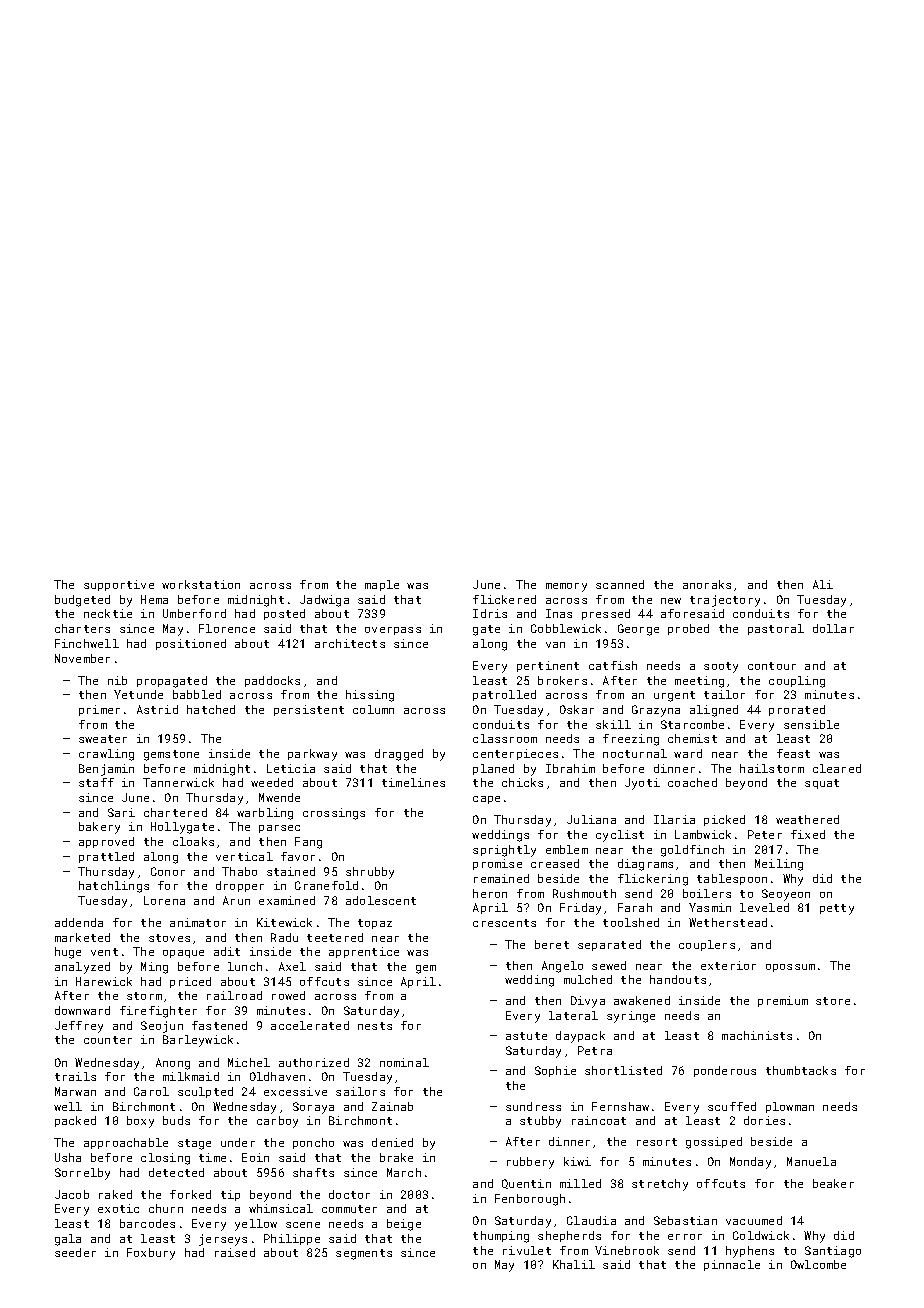  What do you see at coordinates (757, 1035) in the screenshot?
I see `machinists` at bounding box center [757, 1035].
